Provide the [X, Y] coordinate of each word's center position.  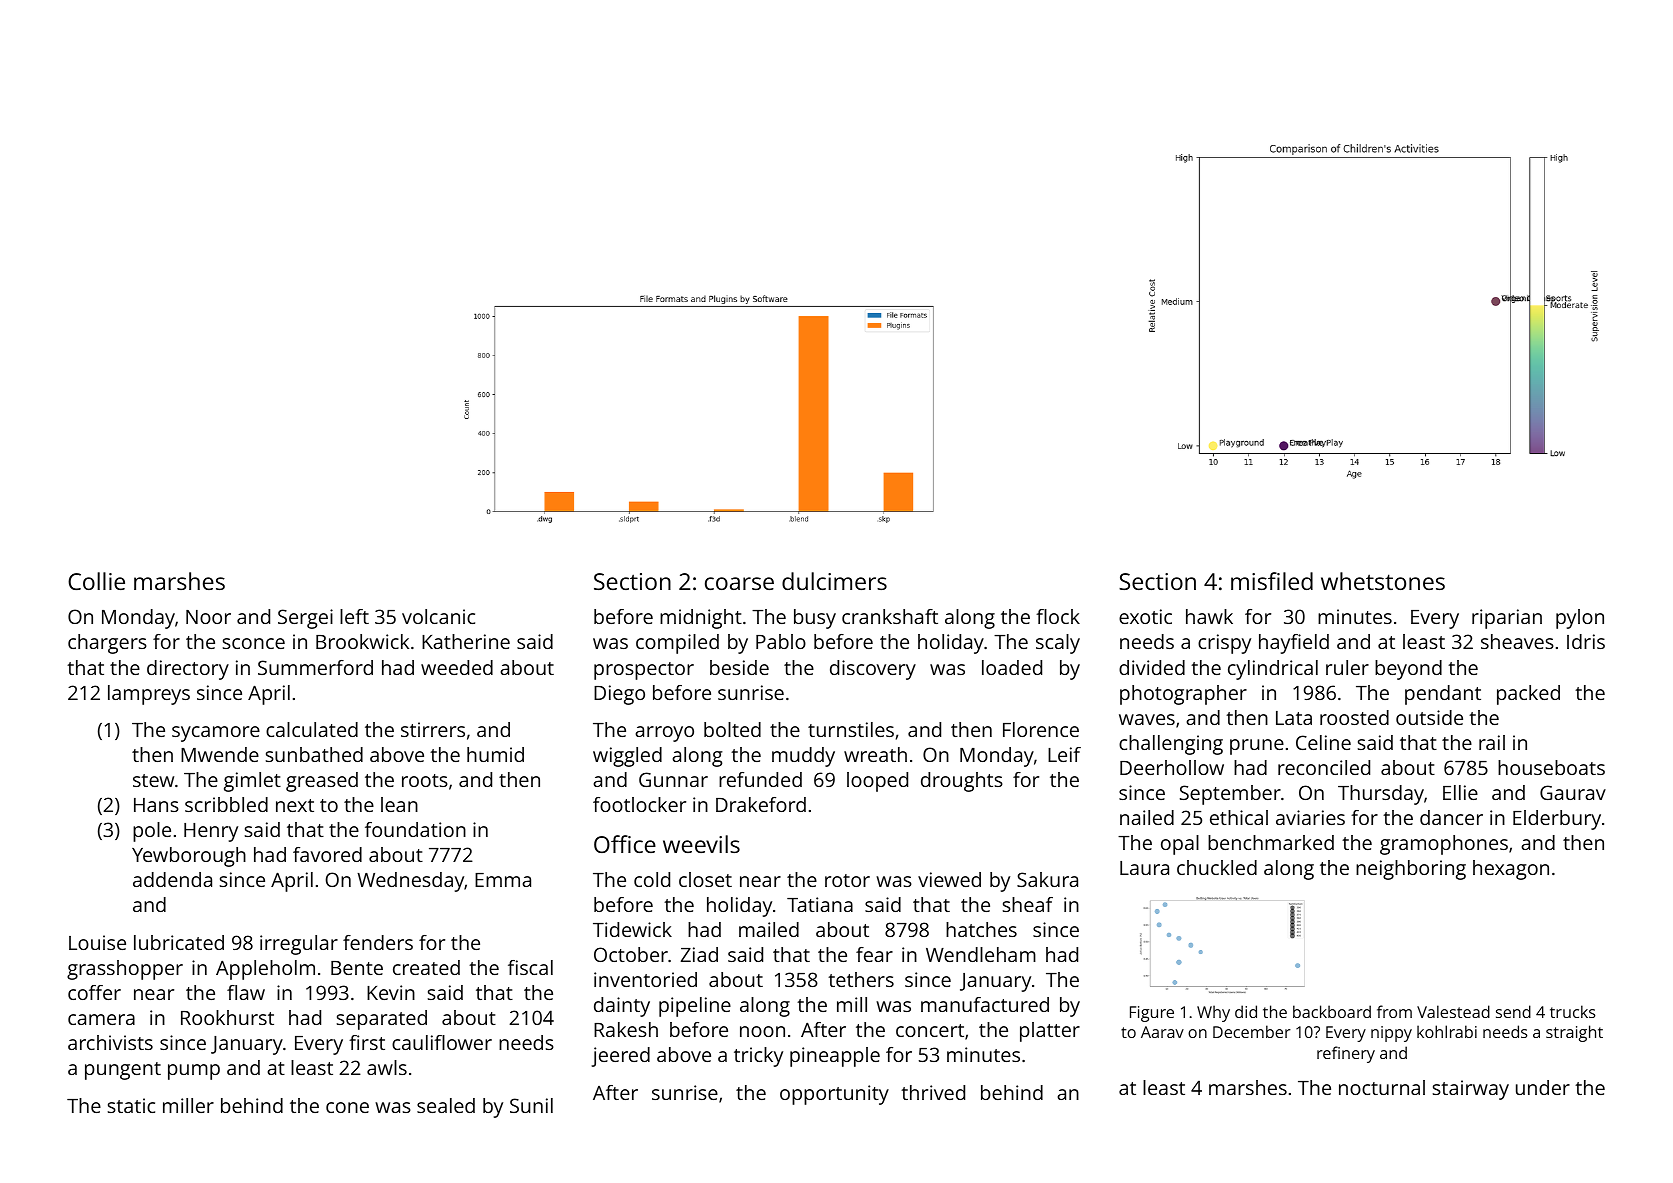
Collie [96, 581]
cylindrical [1273, 670]
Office [625, 844]
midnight [701, 619]
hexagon [1511, 870]
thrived [933, 1092]
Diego [619, 695]
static [131, 1105]
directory [188, 670]
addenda [172, 879]
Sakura [1047, 879]
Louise [97, 942]
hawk [1209, 616]
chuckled [1217, 867]
